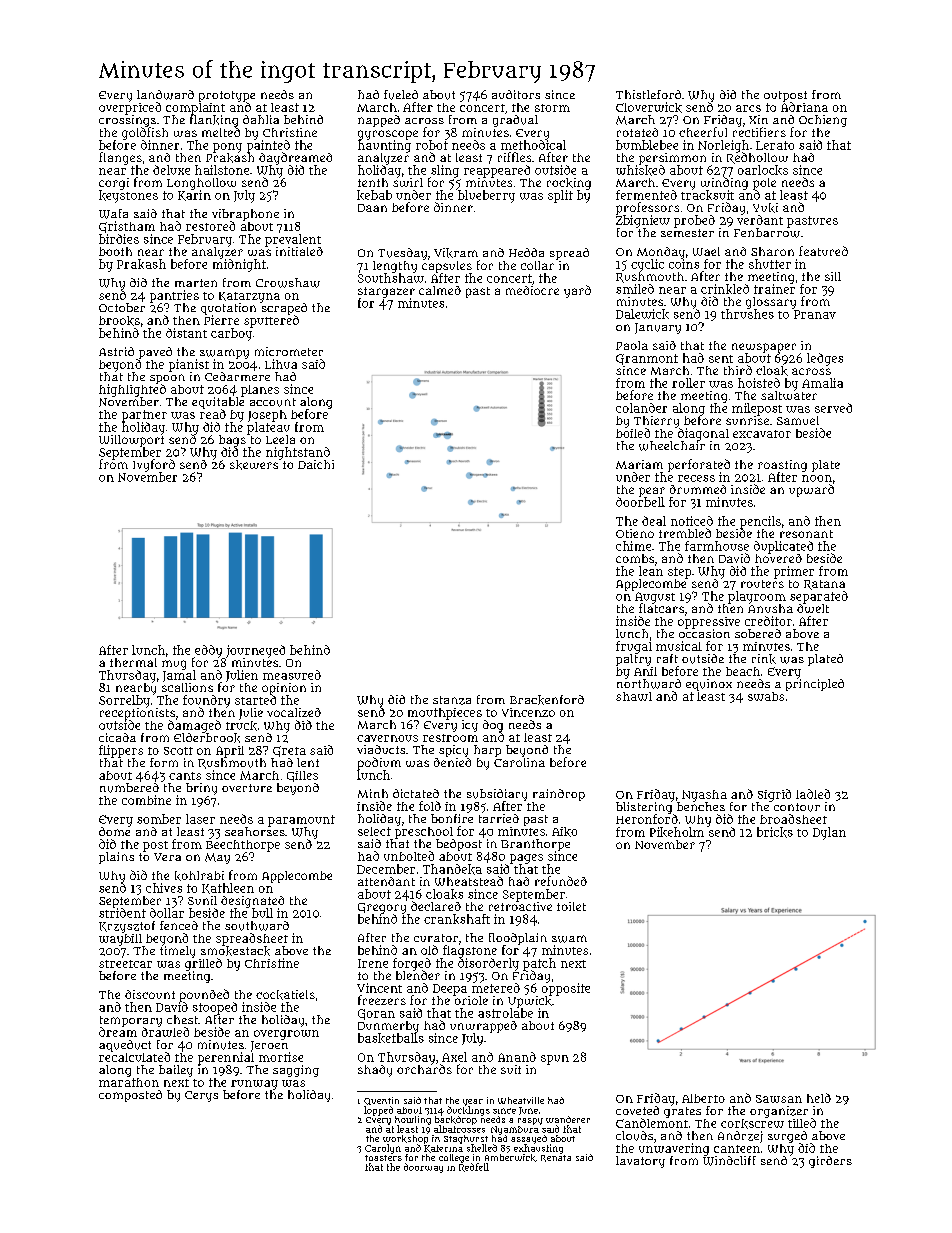  What do you see at coordinates (131, 1021) in the image?
I see `temporary` at bounding box center [131, 1021].
